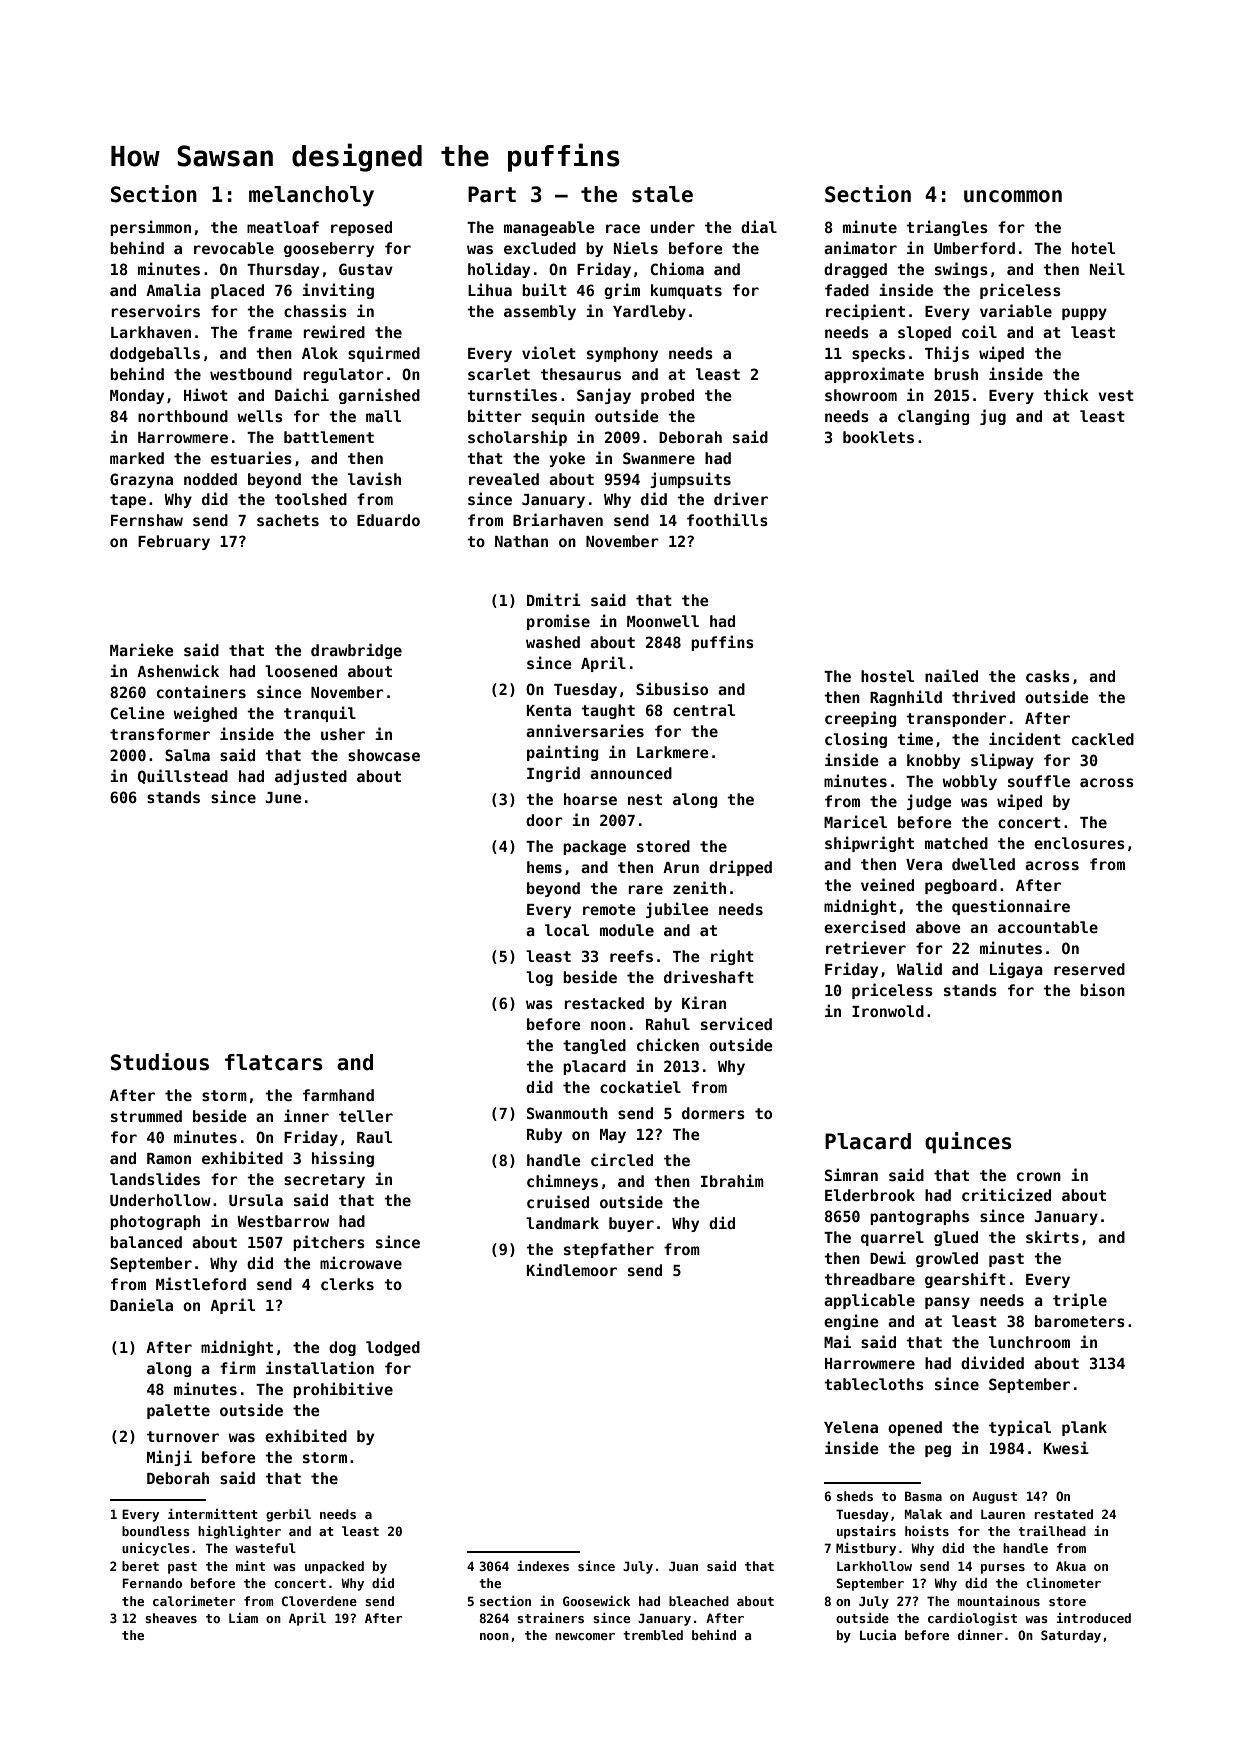  Describe the element at coordinates (361, 228) in the image. I see `reposed` at that location.
